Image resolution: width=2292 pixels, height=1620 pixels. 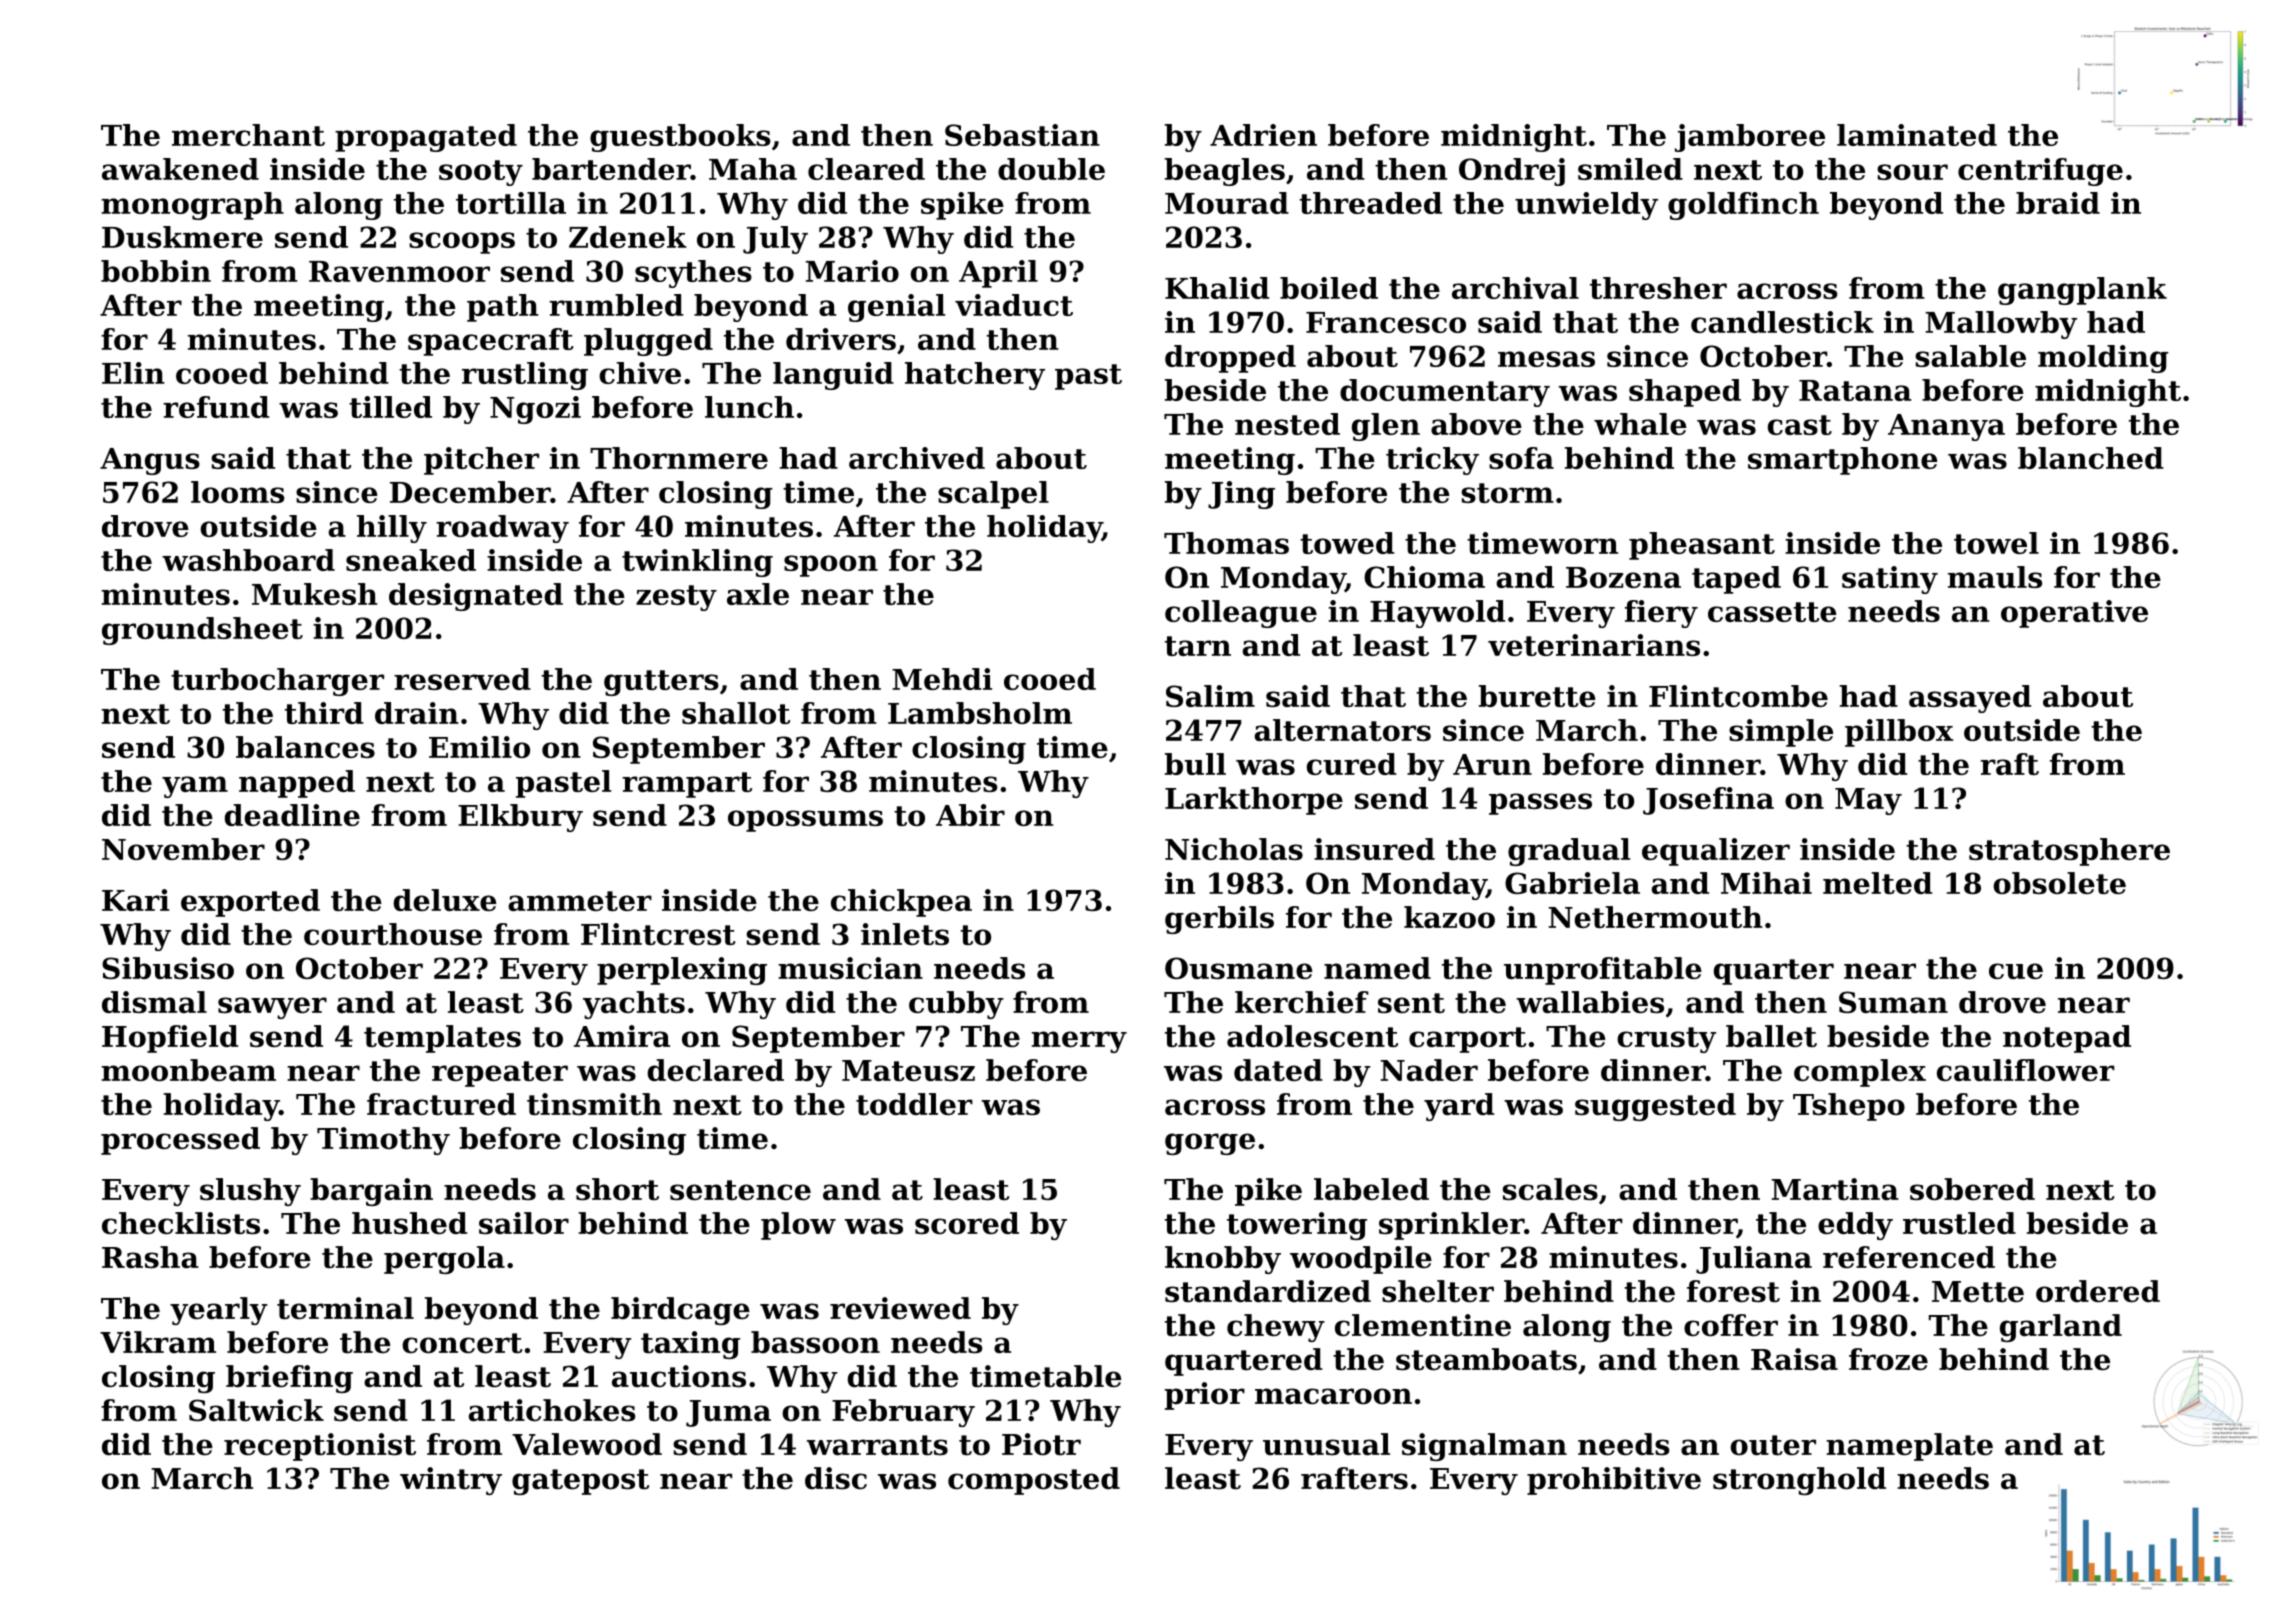 I want to click on terminal, so click(x=345, y=1308).
